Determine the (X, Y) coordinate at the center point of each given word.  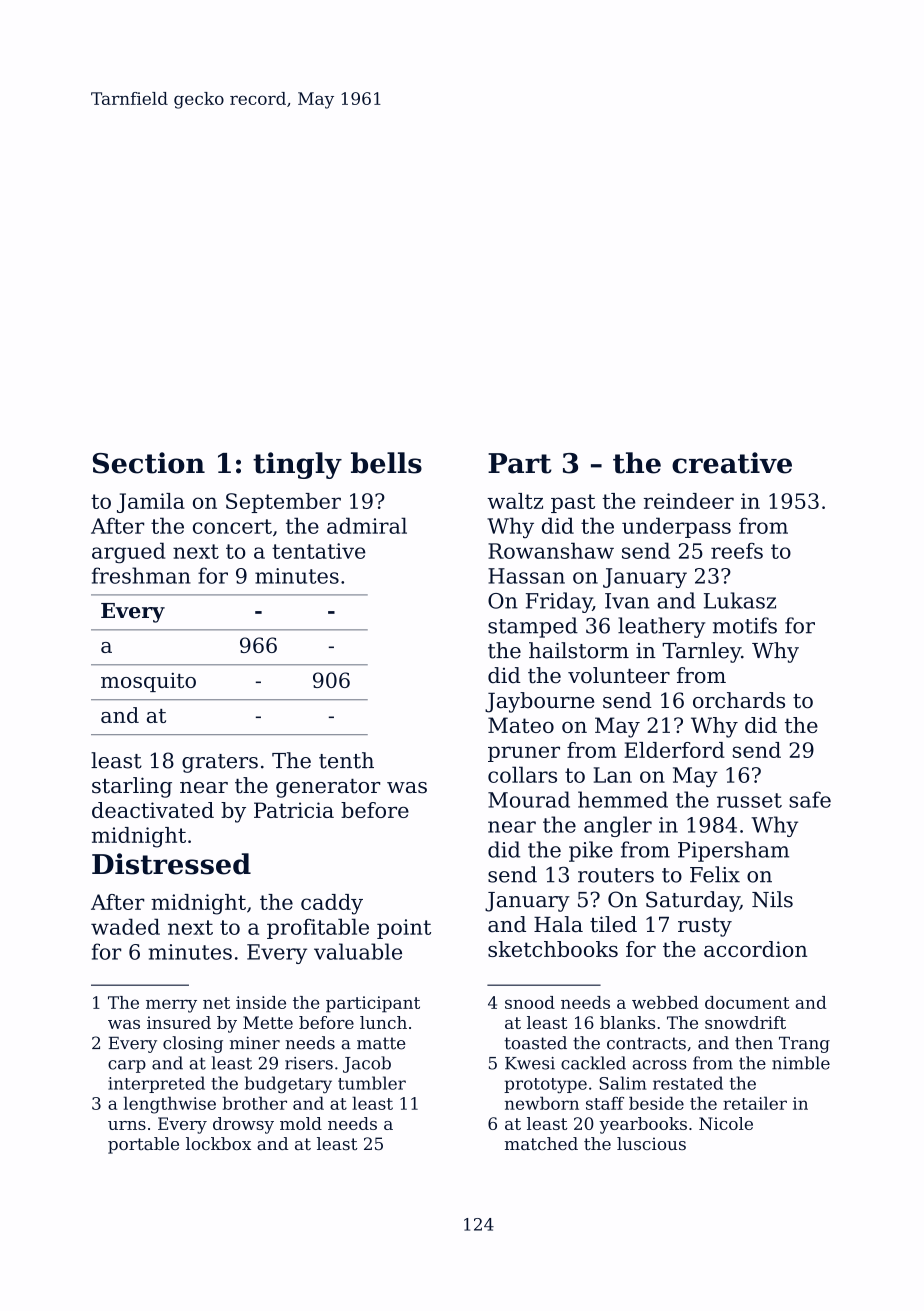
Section (149, 463)
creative (732, 463)
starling (132, 787)
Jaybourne (539, 702)
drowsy (243, 1125)
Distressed (171, 864)
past (573, 503)
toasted (535, 1043)
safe (810, 799)
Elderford (674, 750)
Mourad (529, 799)
